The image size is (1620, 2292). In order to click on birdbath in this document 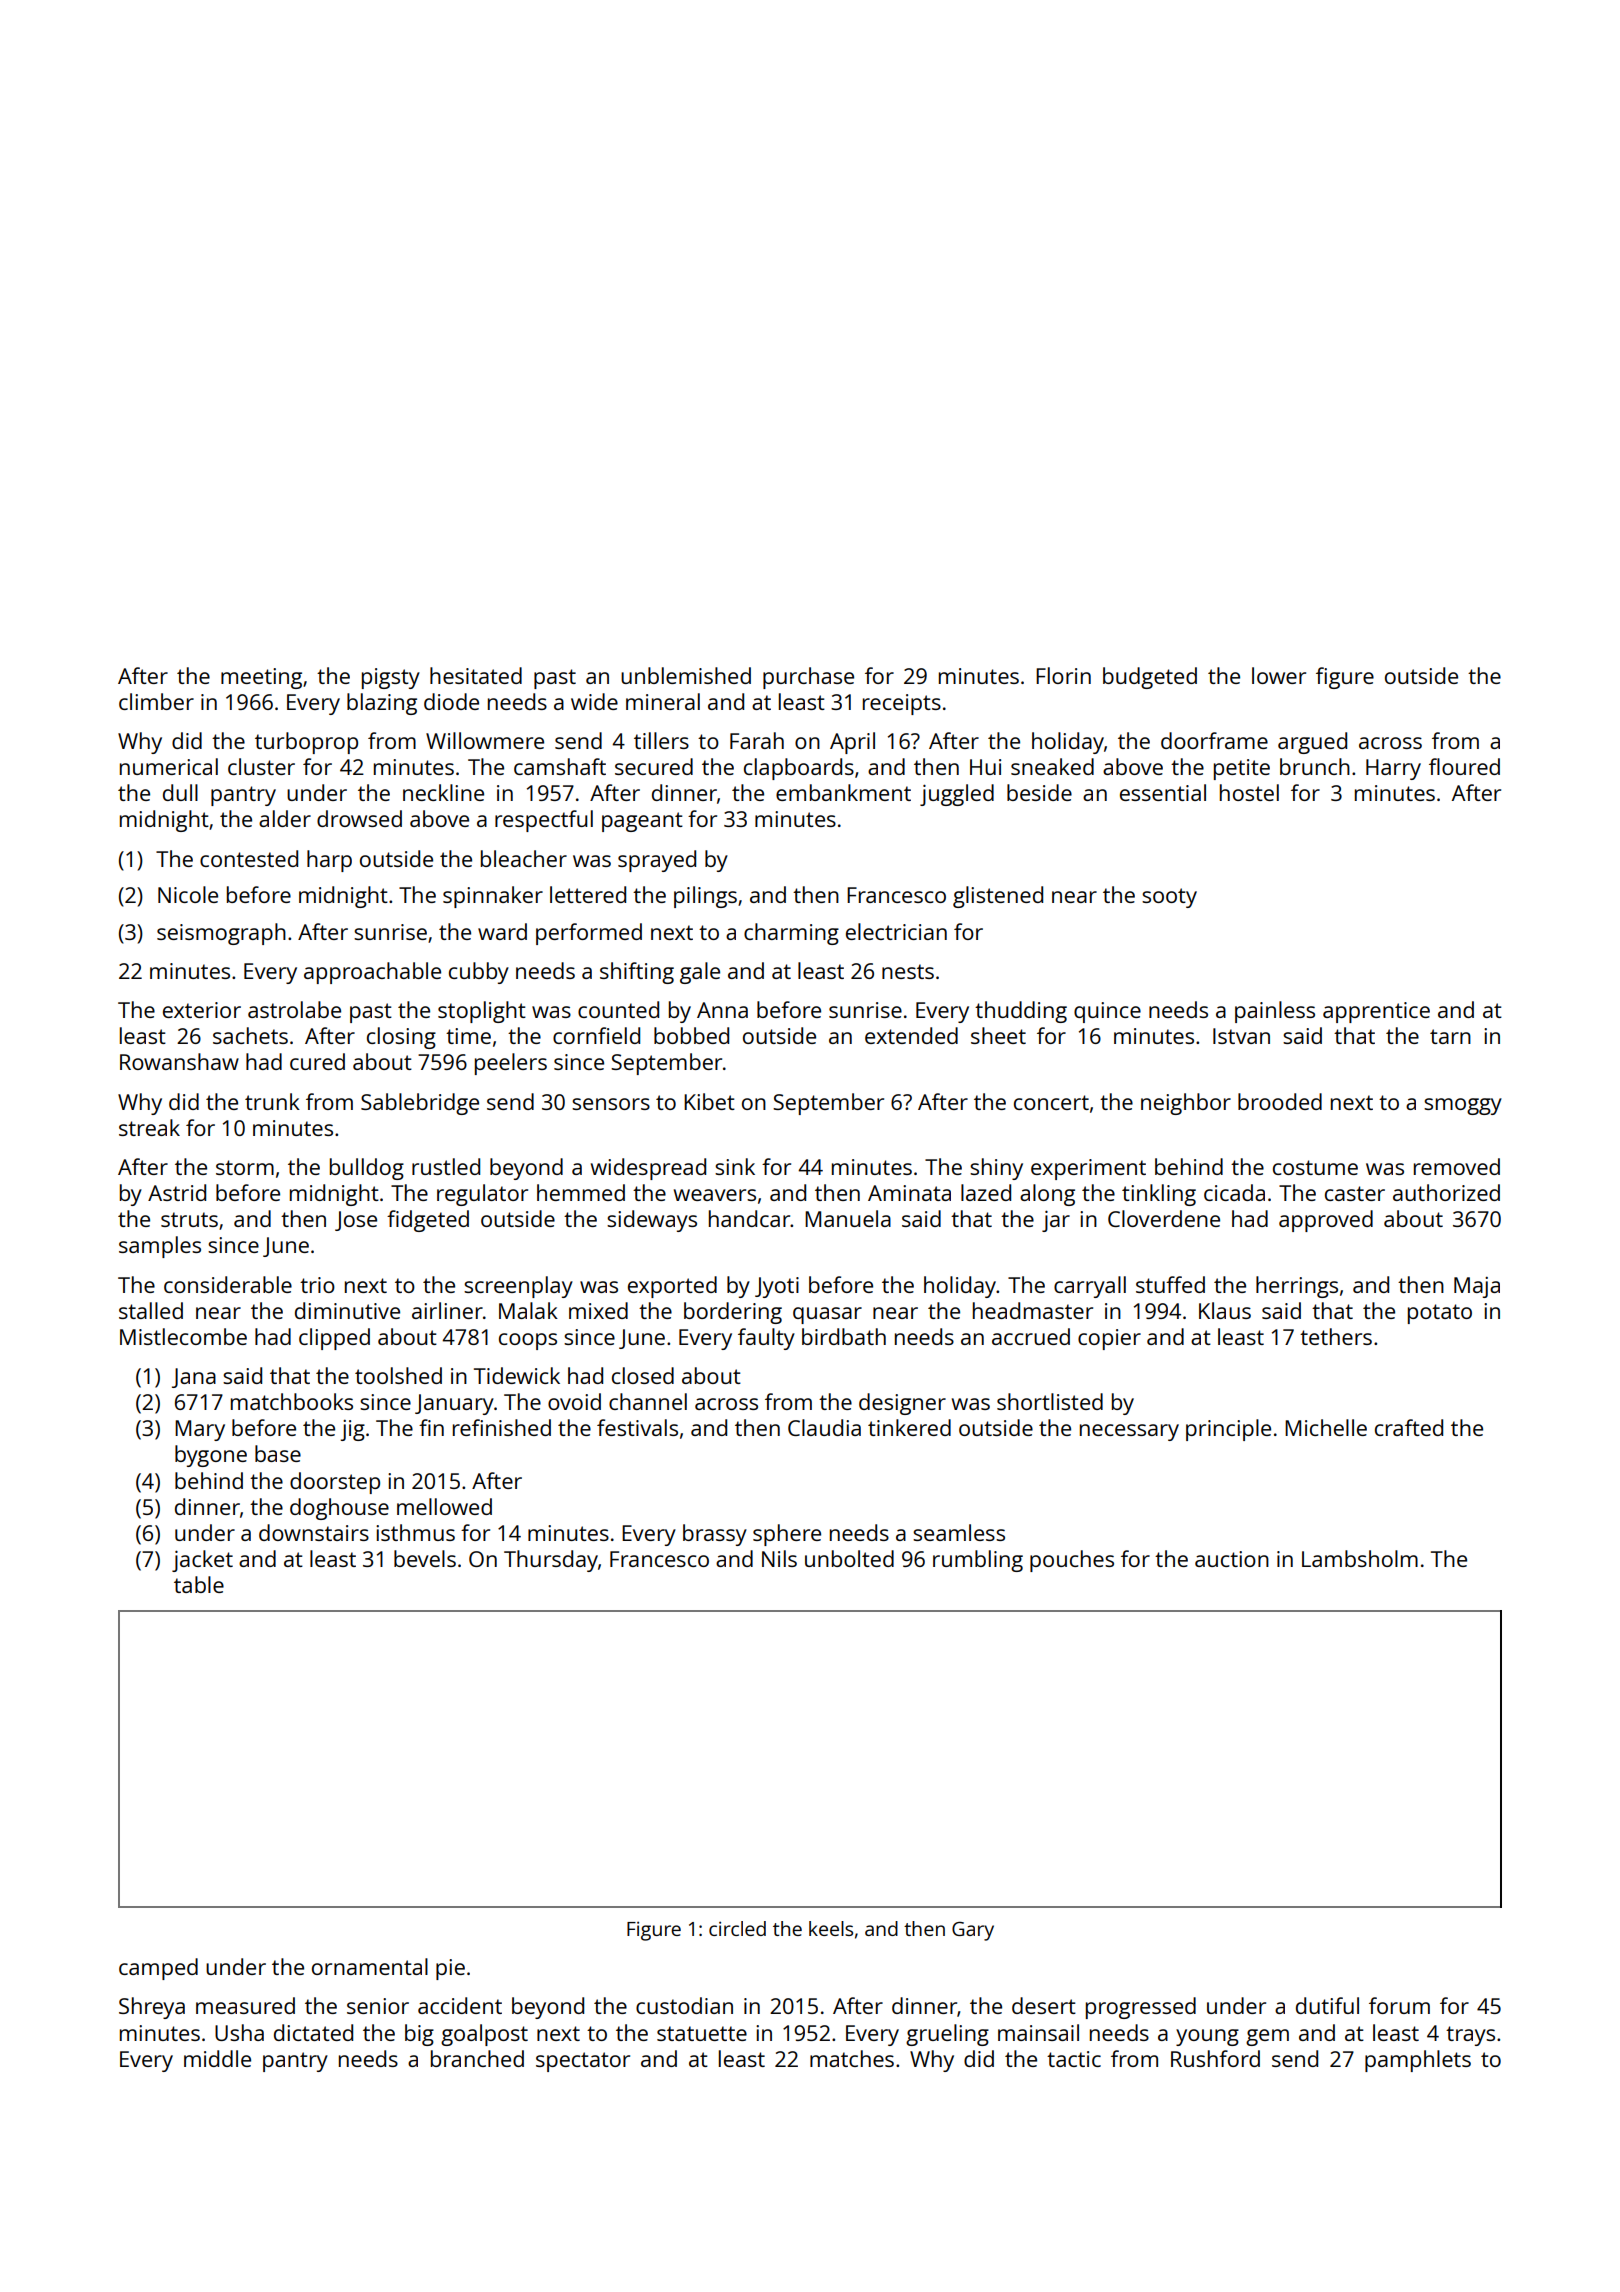, I will do `click(844, 1336)`.
